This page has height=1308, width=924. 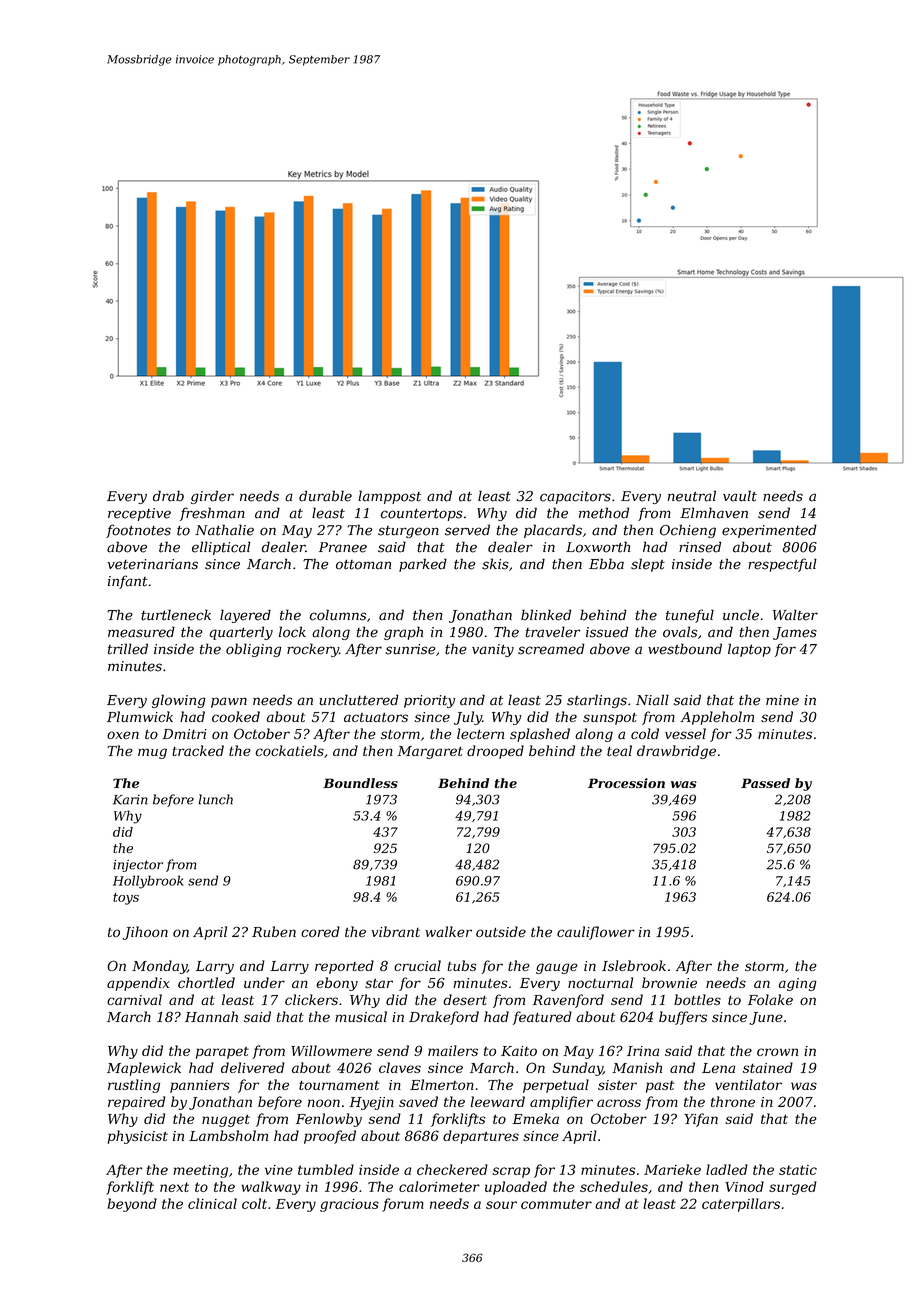 What do you see at coordinates (360, 783) in the page?
I see `Boundless` at bounding box center [360, 783].
